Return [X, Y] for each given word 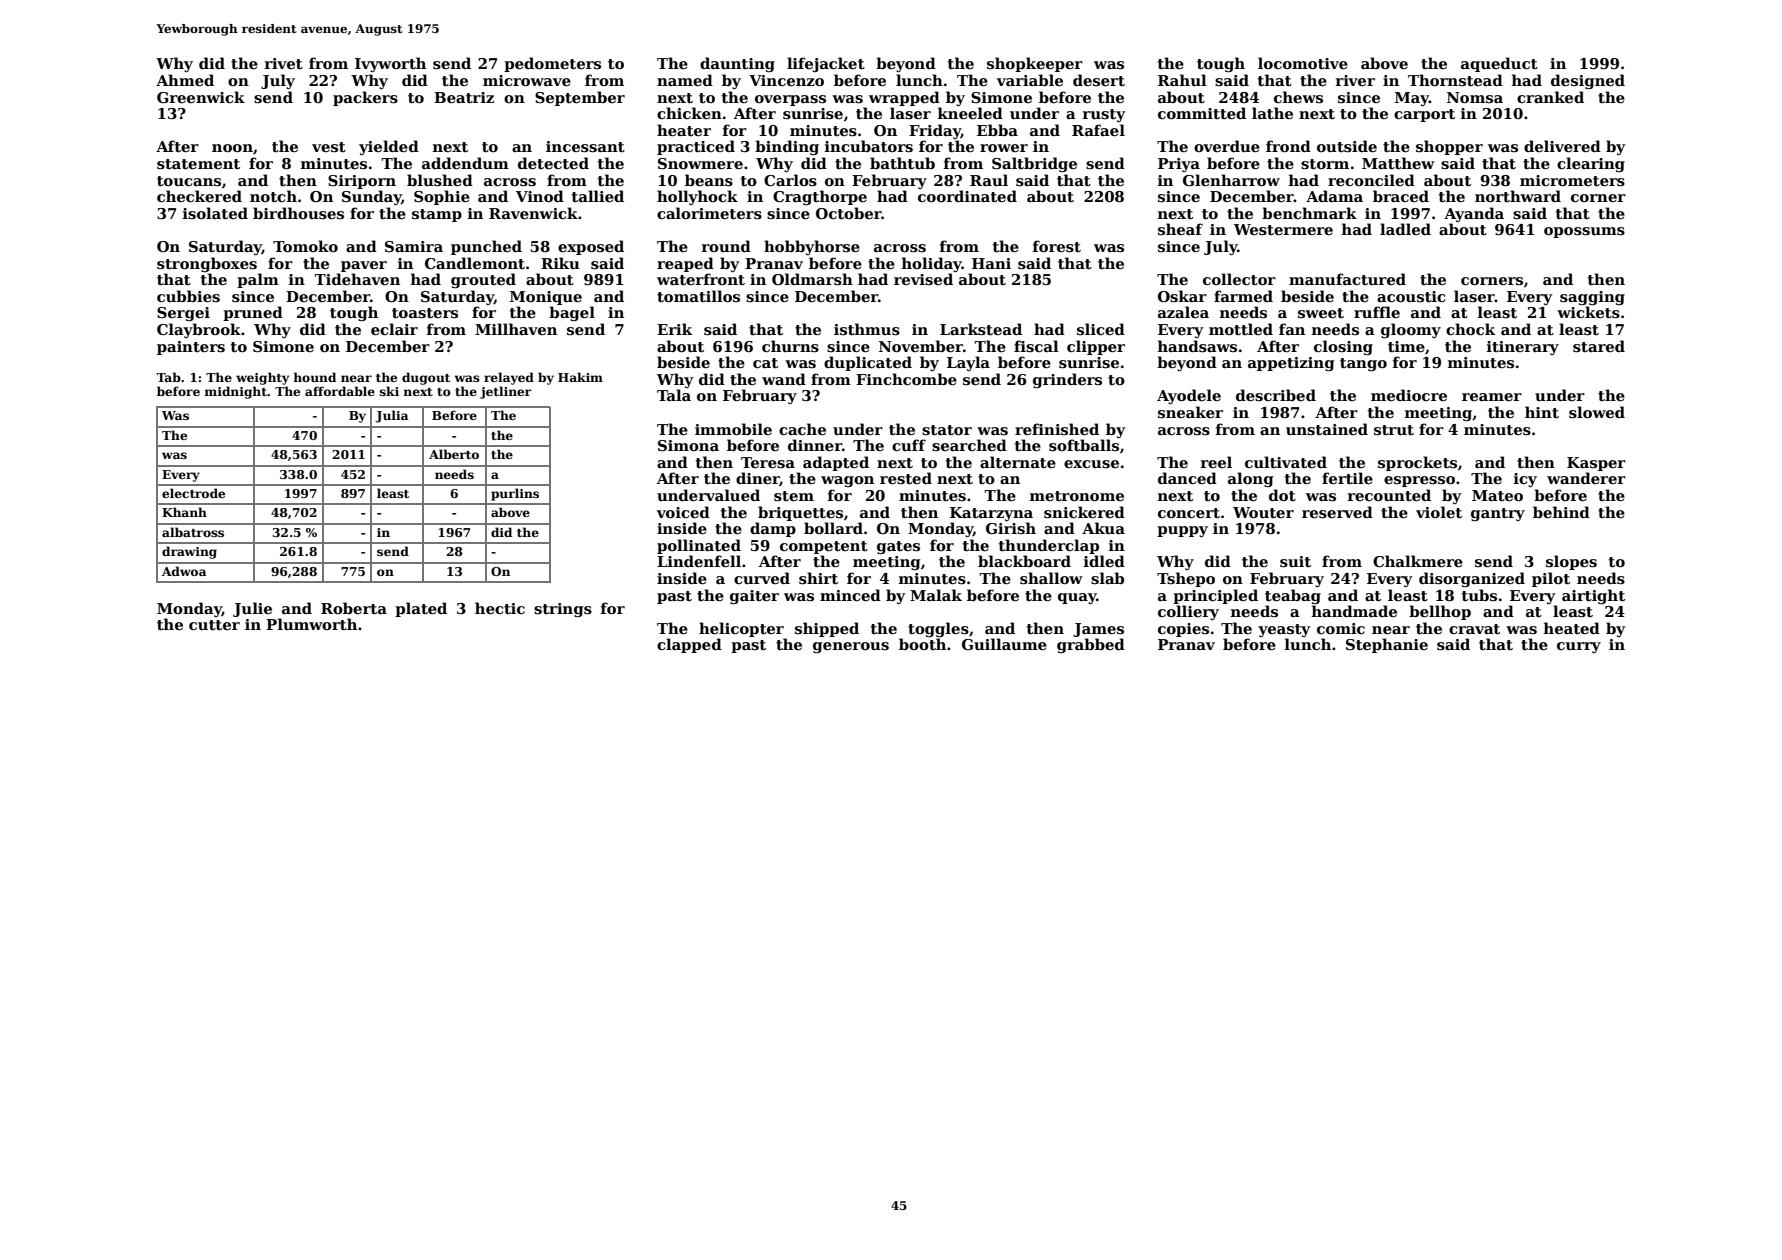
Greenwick [201, 97]
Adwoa [184, 571]
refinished [1057, 429]
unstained [1327, 429]
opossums [1584, 232]
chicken [689, 113]
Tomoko [305, 246]
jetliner [506, 392]
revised [923, 279]
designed [1588, 81]
